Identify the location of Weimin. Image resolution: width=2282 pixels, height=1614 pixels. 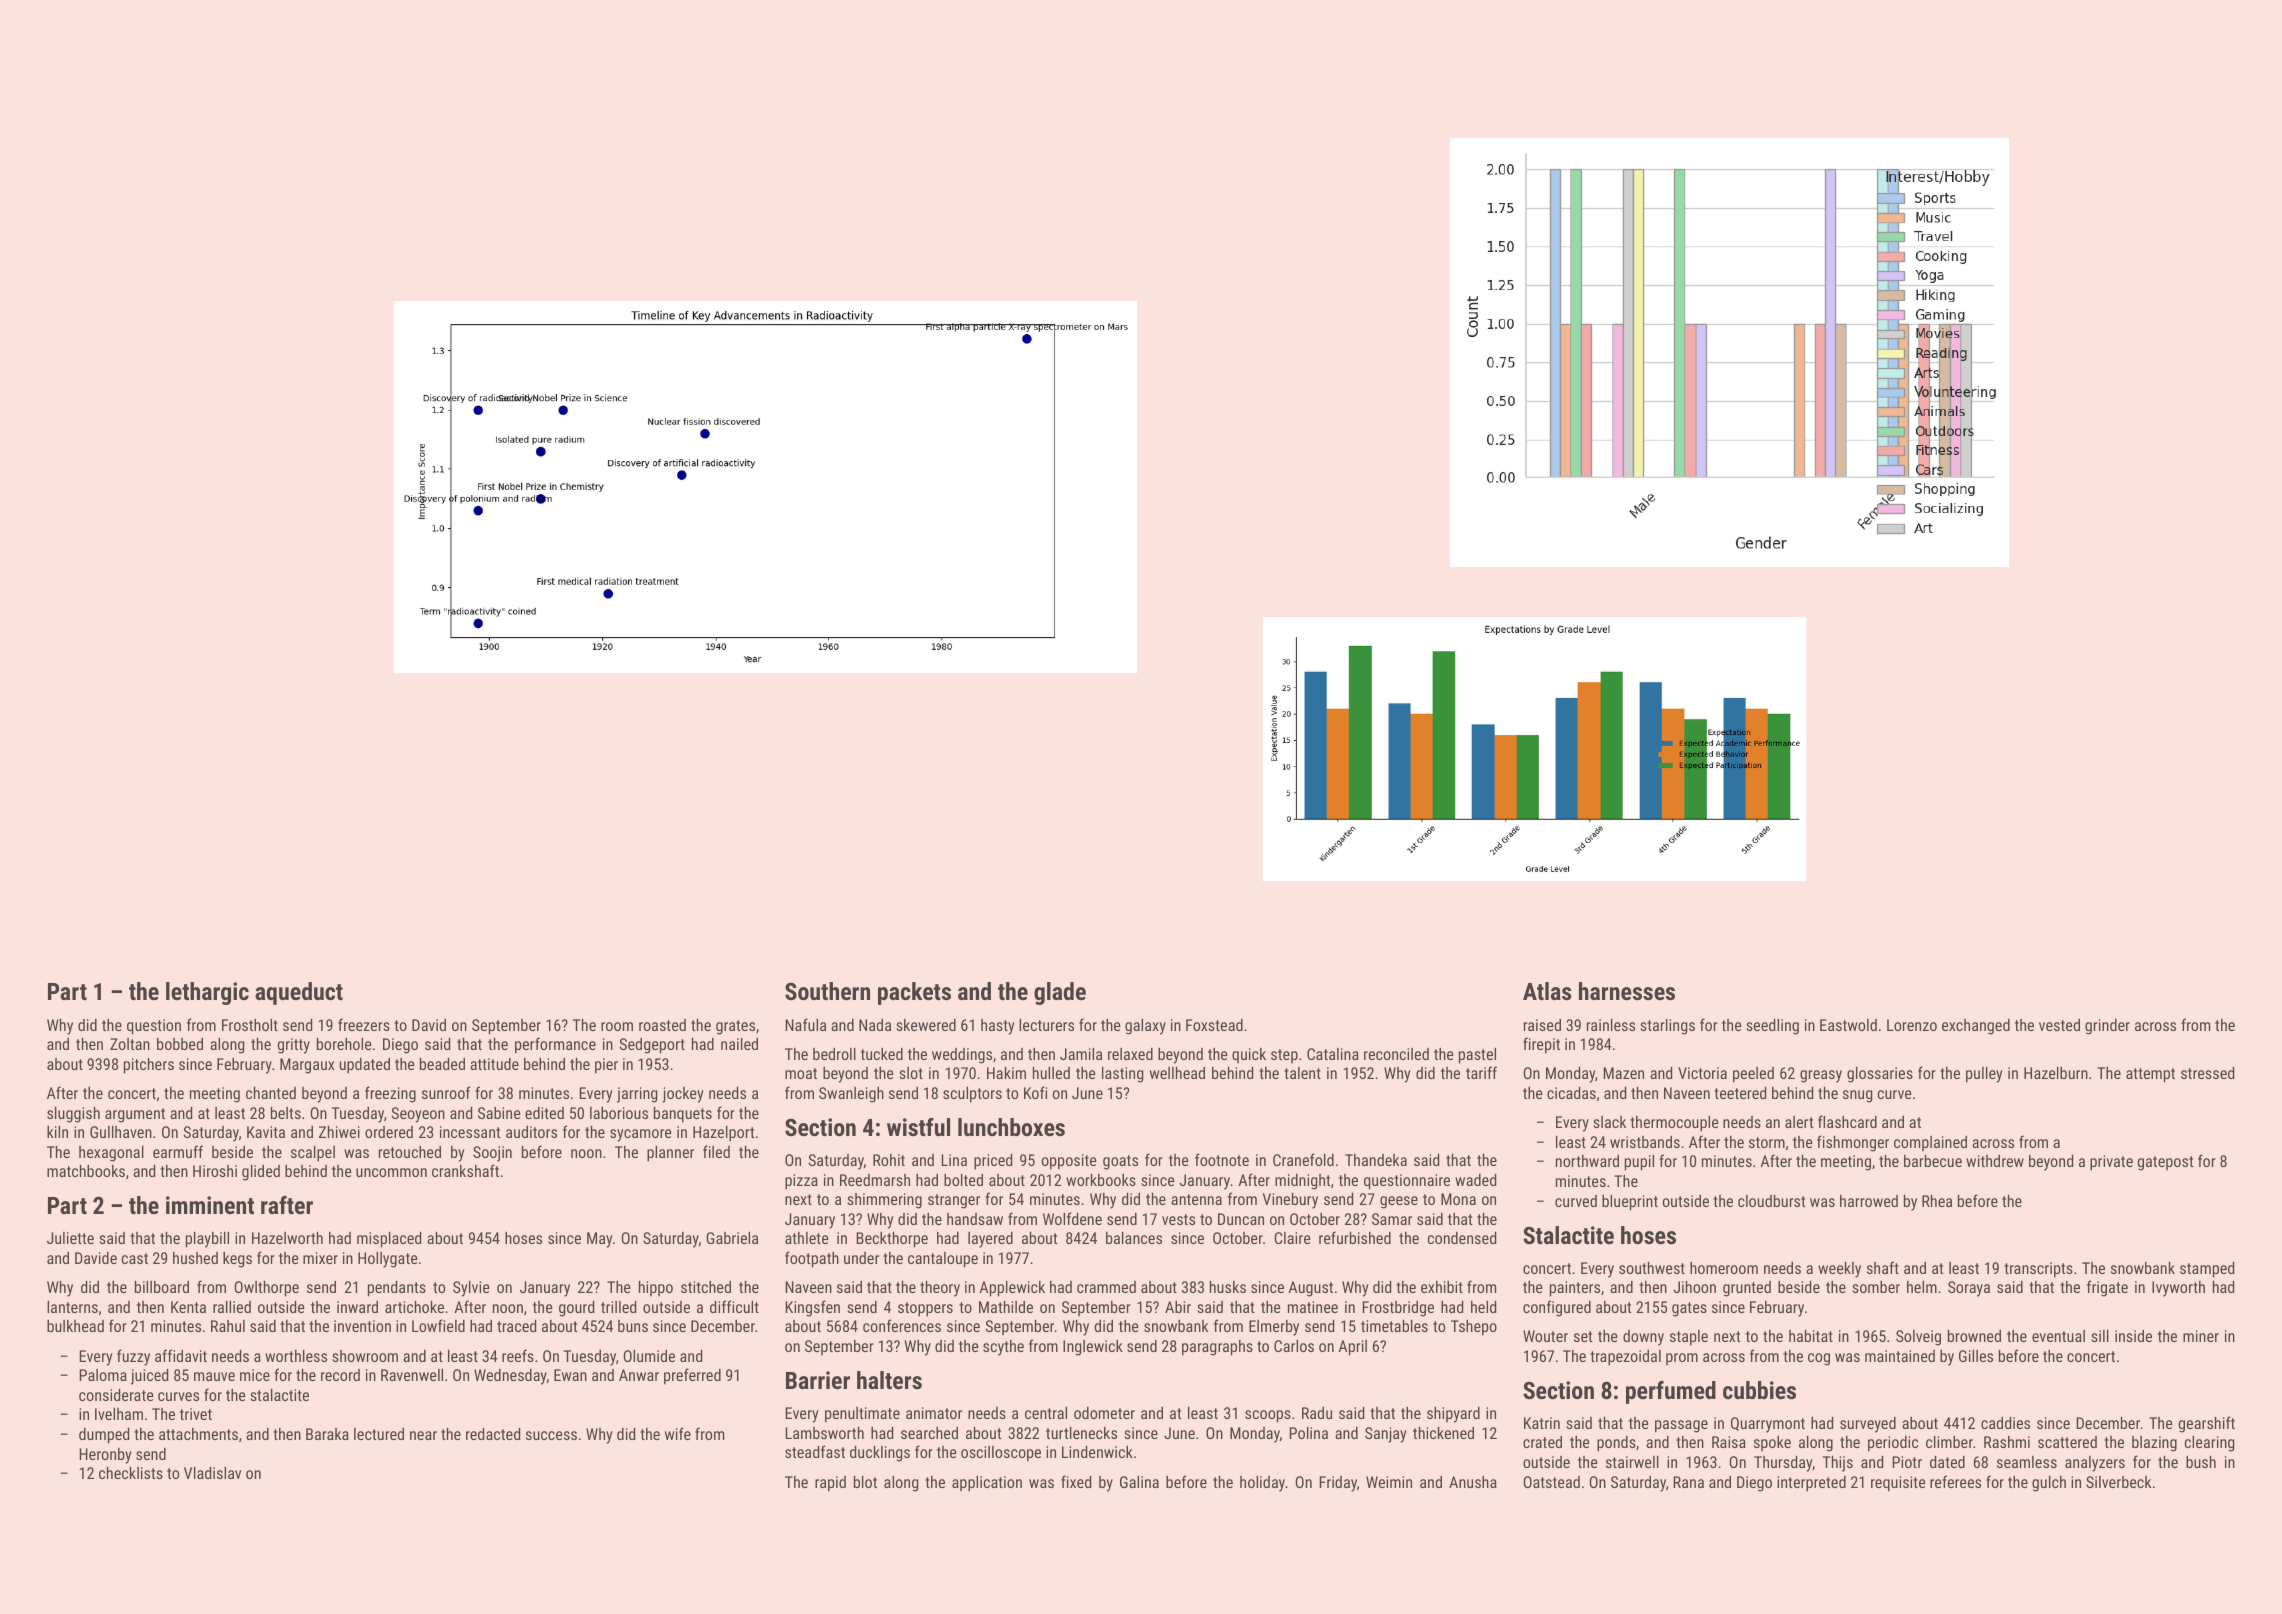
(1389, 1482).
